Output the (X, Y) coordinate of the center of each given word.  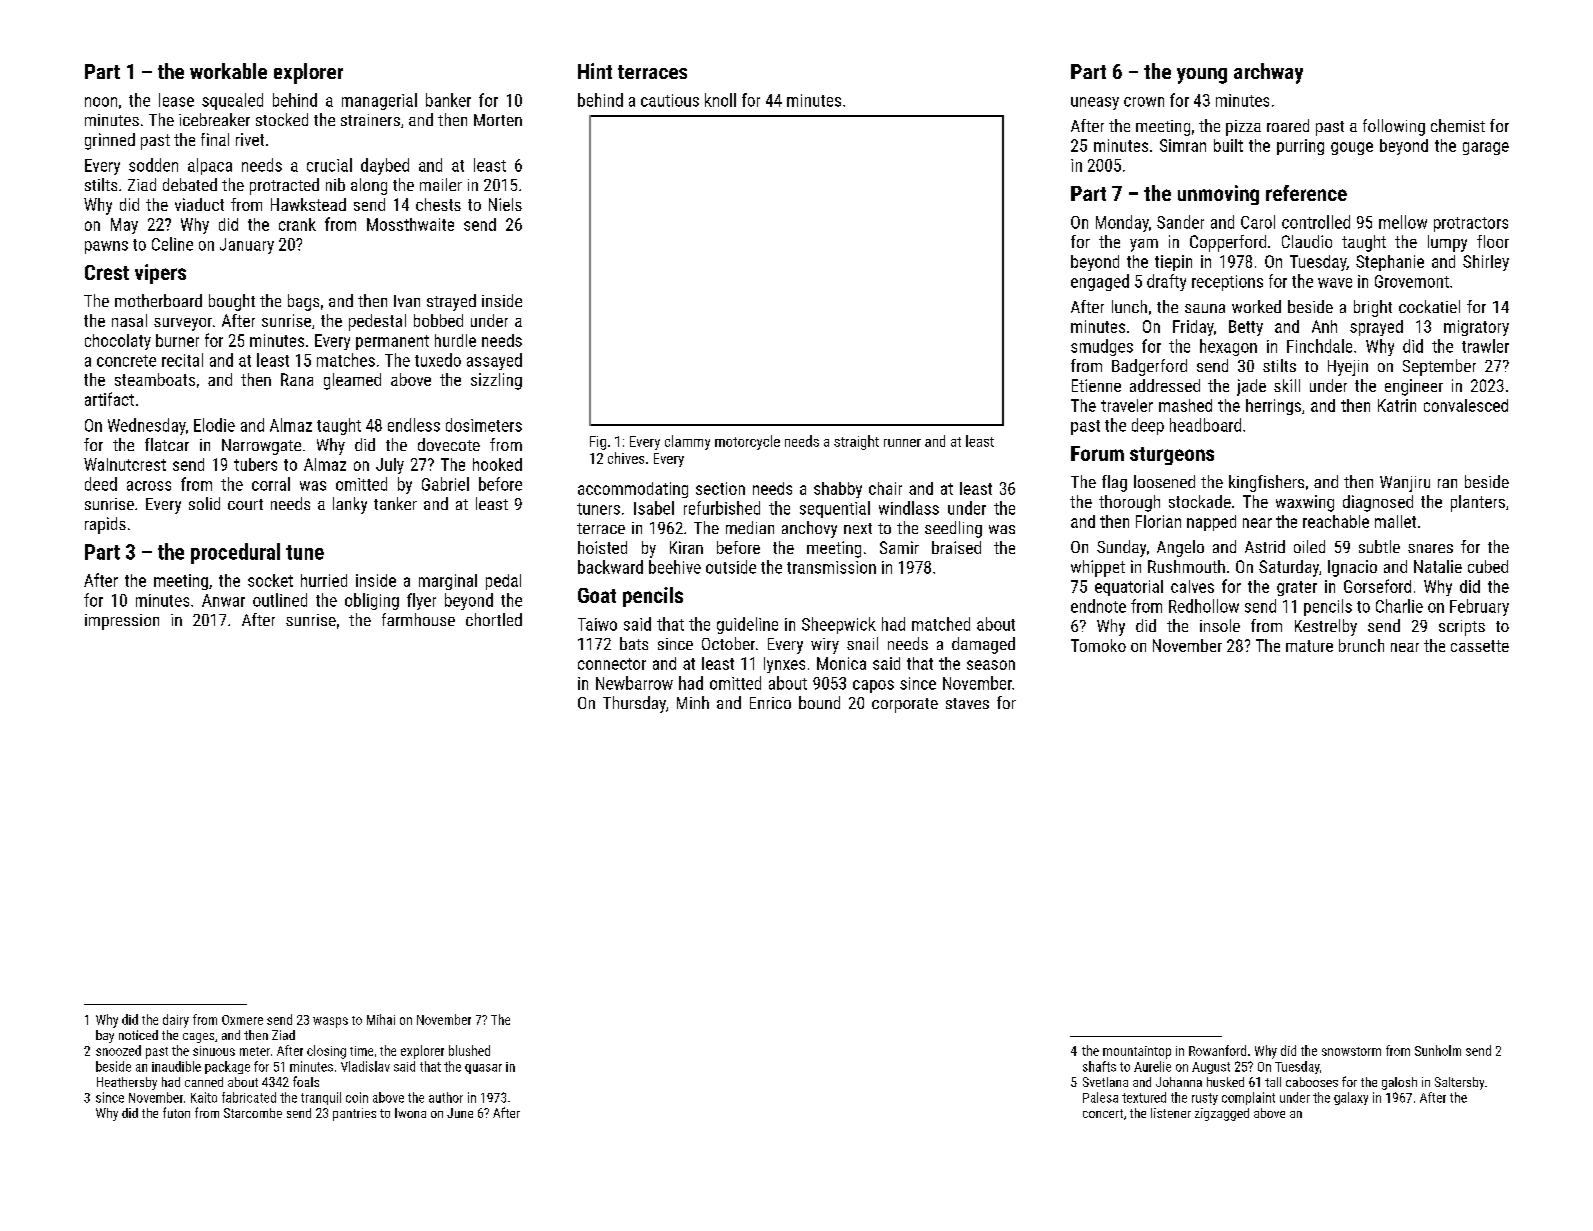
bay (105, 1036)
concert (1103, 1113)
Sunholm (1438, 1050)
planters (1478, 503)
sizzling (496, 381)
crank (297, 224)
